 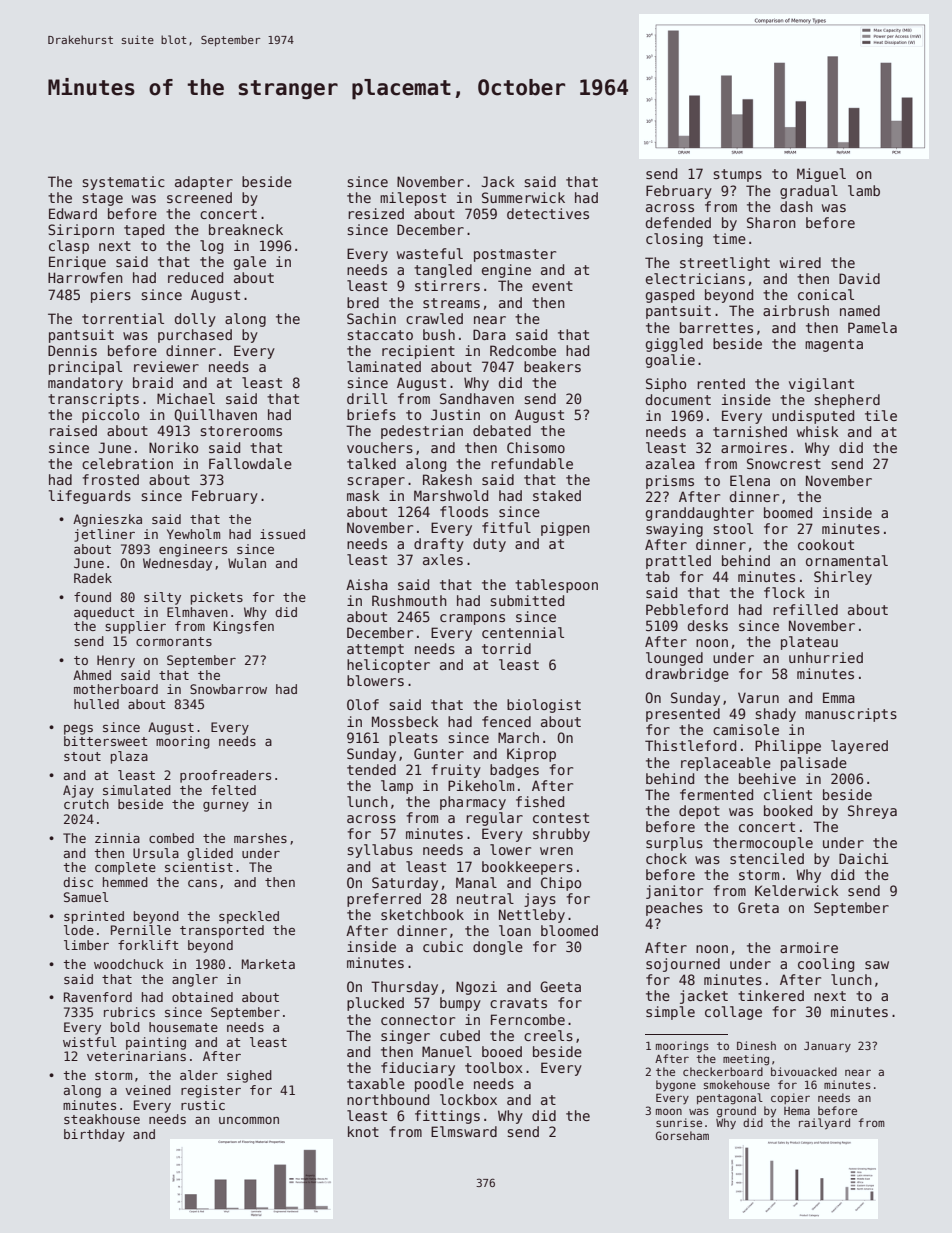 What do you see at coordinates (94, 1135) in the screenshot?
I see `birthday` at bounding box center [94, 1135].
